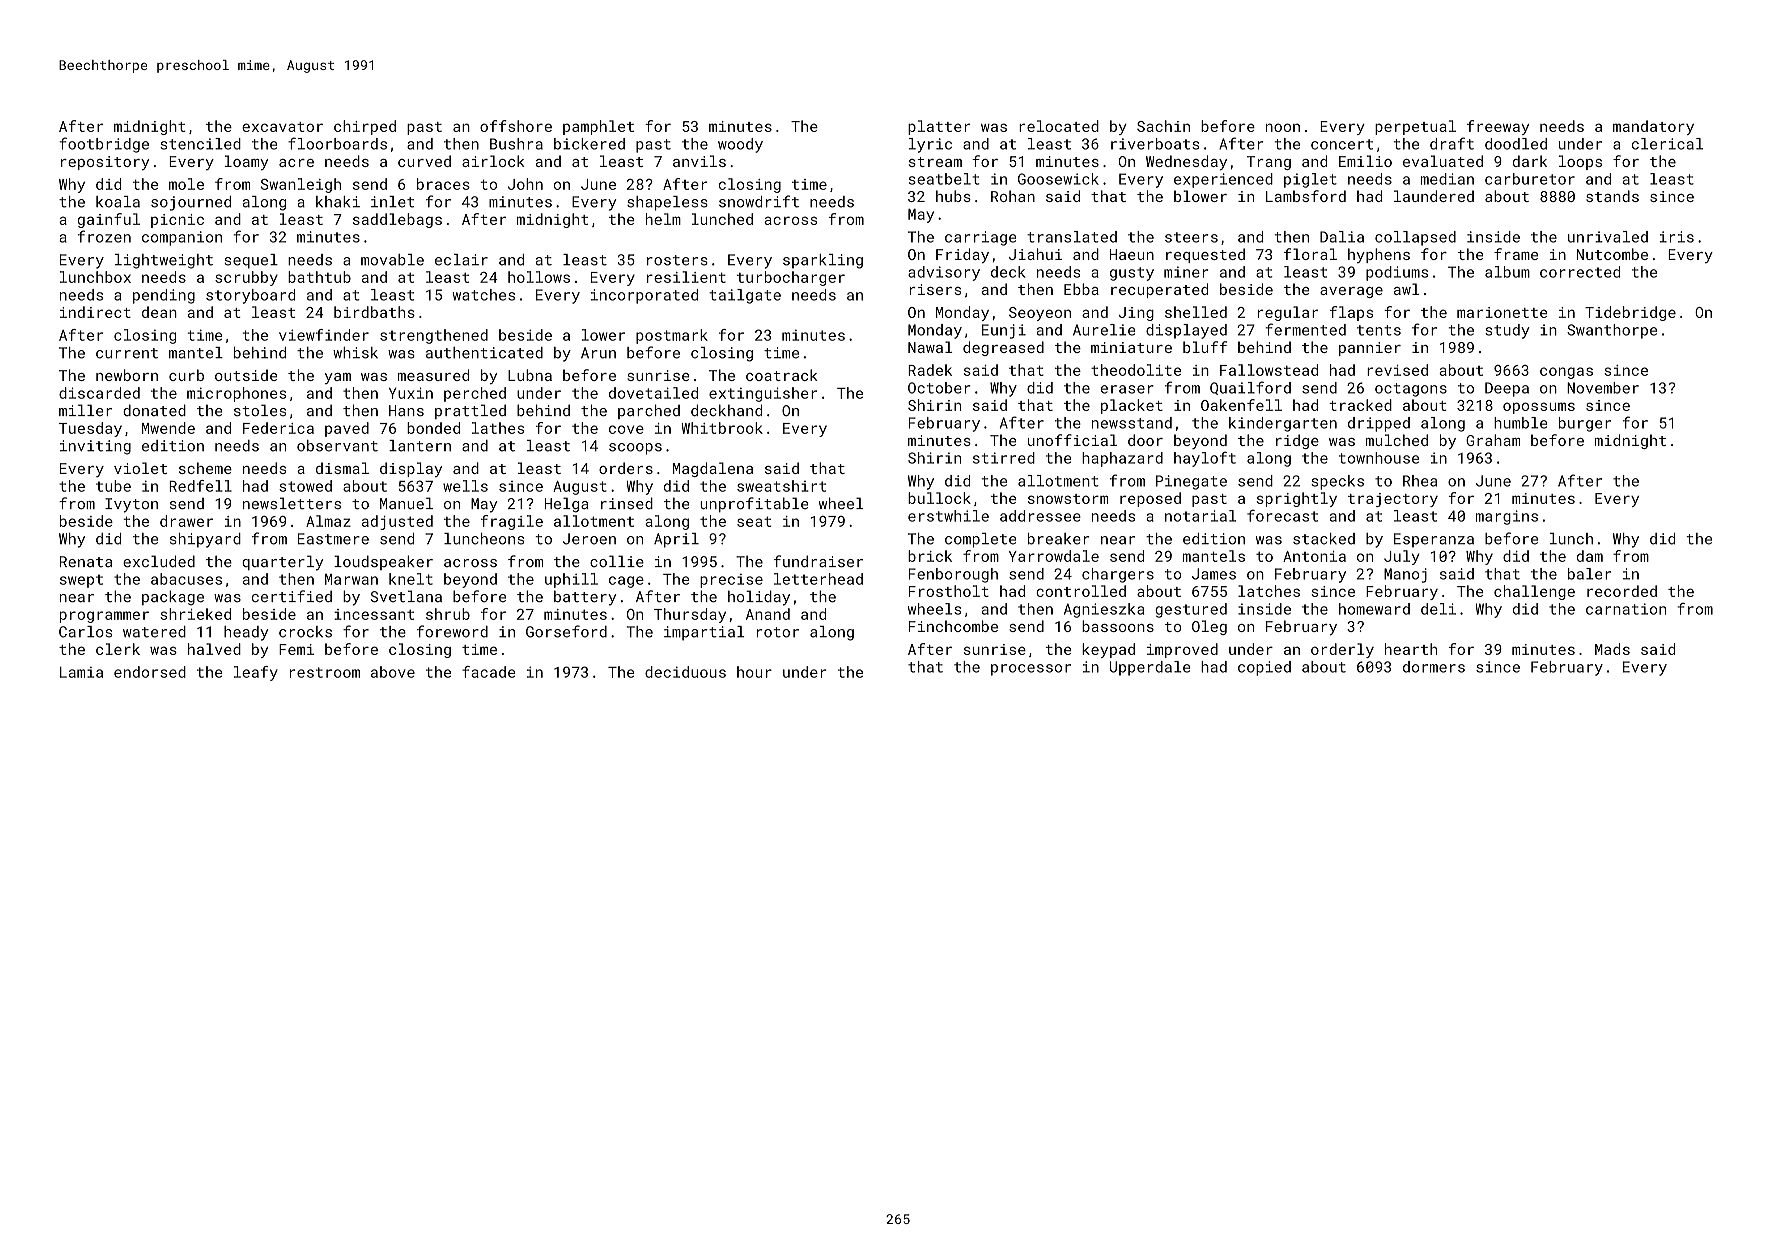  What do you see at coordinates (1155, 144) in the document?
I see `riverboats` at bounding box center [1155, 144].
